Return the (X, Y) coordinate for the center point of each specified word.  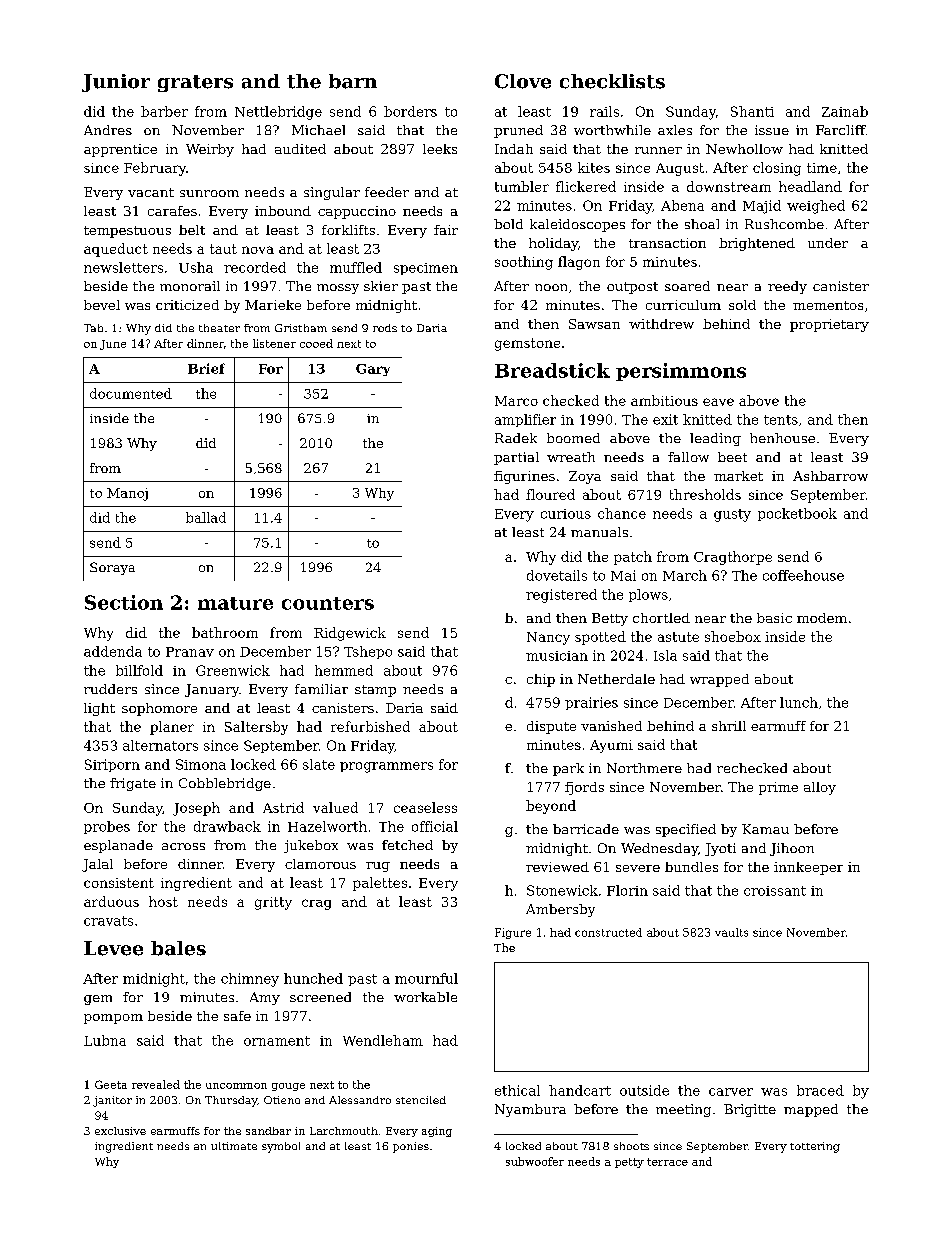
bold (508, 224)
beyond (551, 807)
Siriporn (112, 765)
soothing (524, 263)
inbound (283, 211)
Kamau (765, 829)
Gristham (301, 328)
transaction (667, 243)
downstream (729, 186)
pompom (113, 1019)
